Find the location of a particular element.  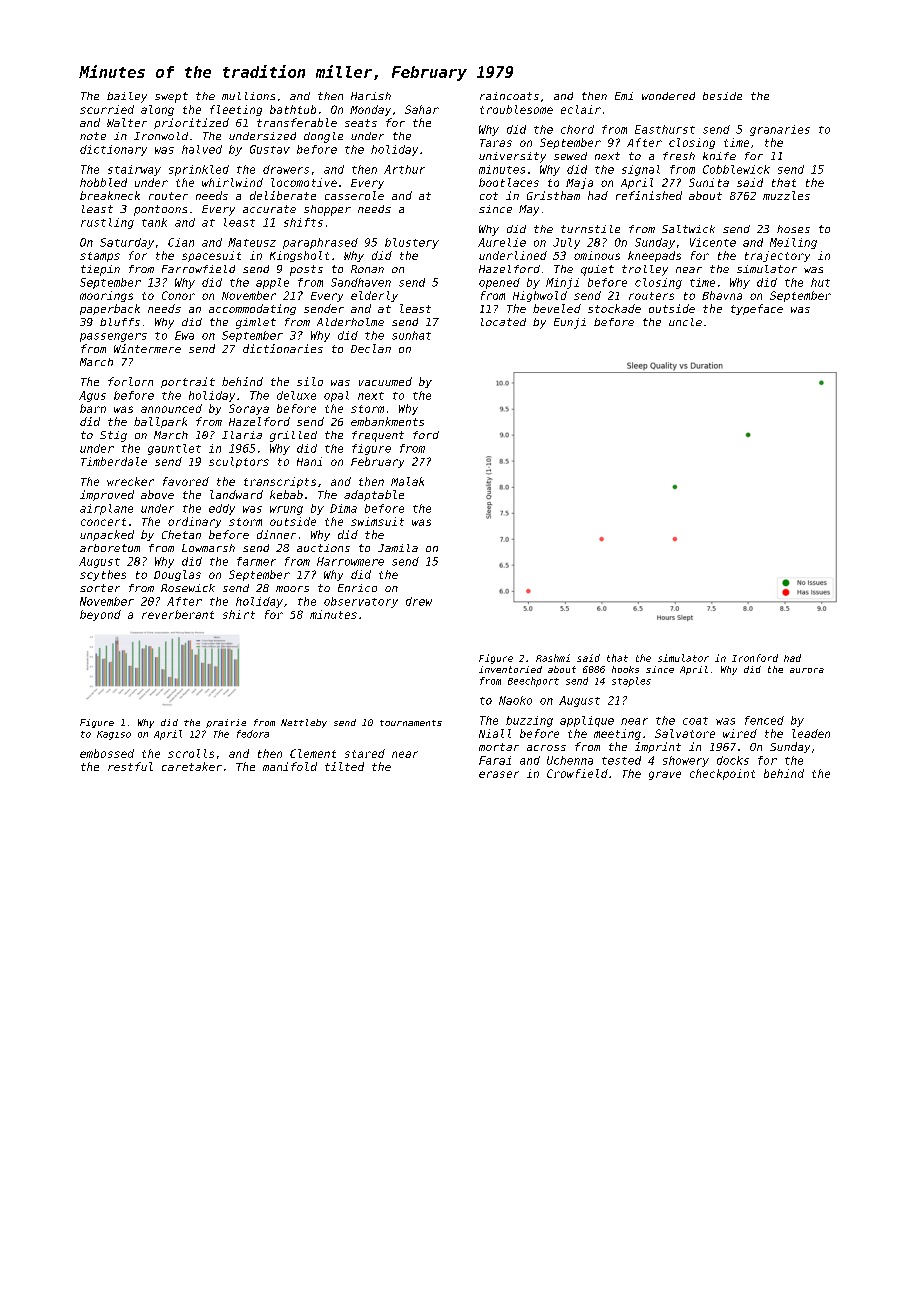

aurora is located at coordinates (807, 670).
